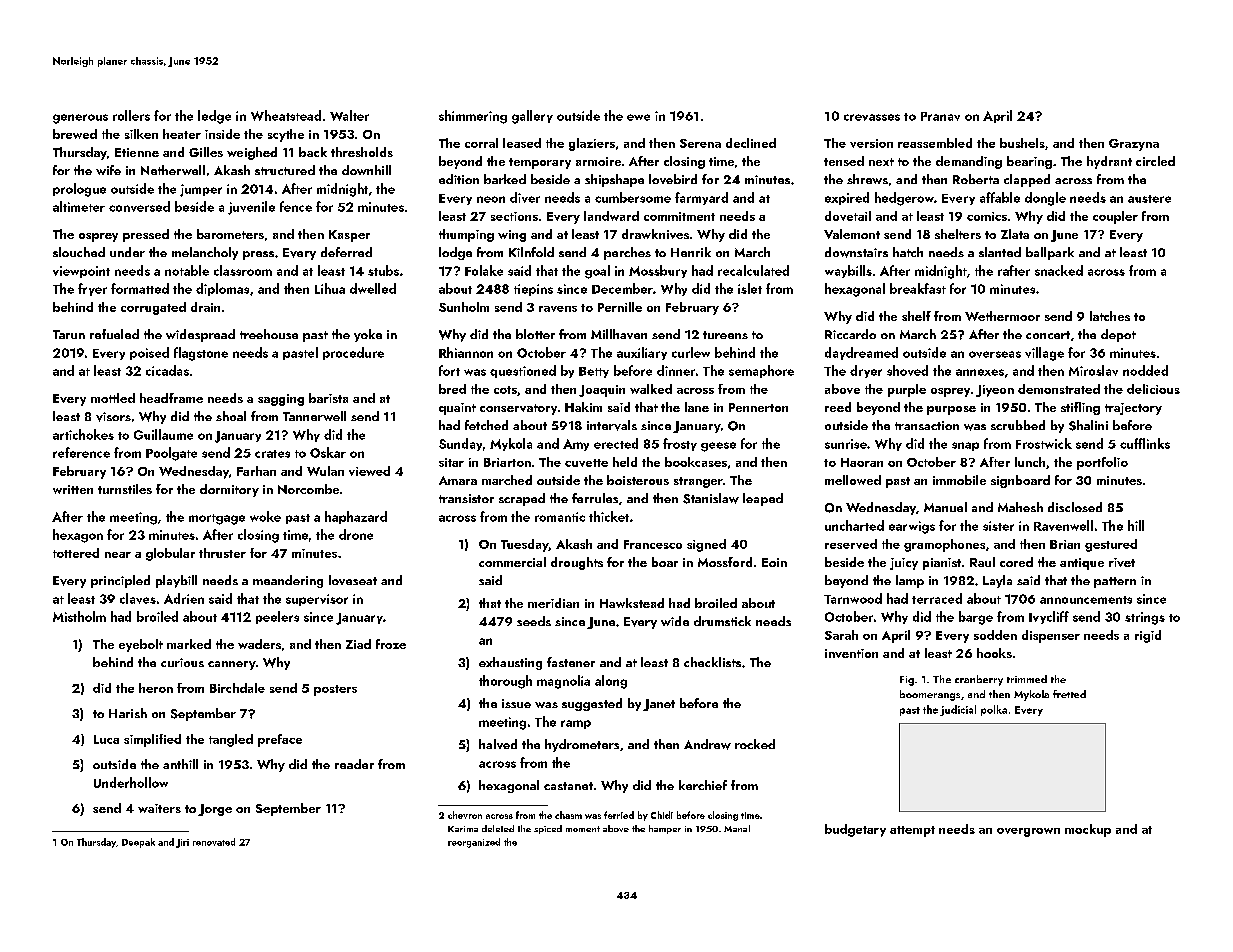 This image has height=952, width=1233. I want to click on reed, so click(838, 407).
